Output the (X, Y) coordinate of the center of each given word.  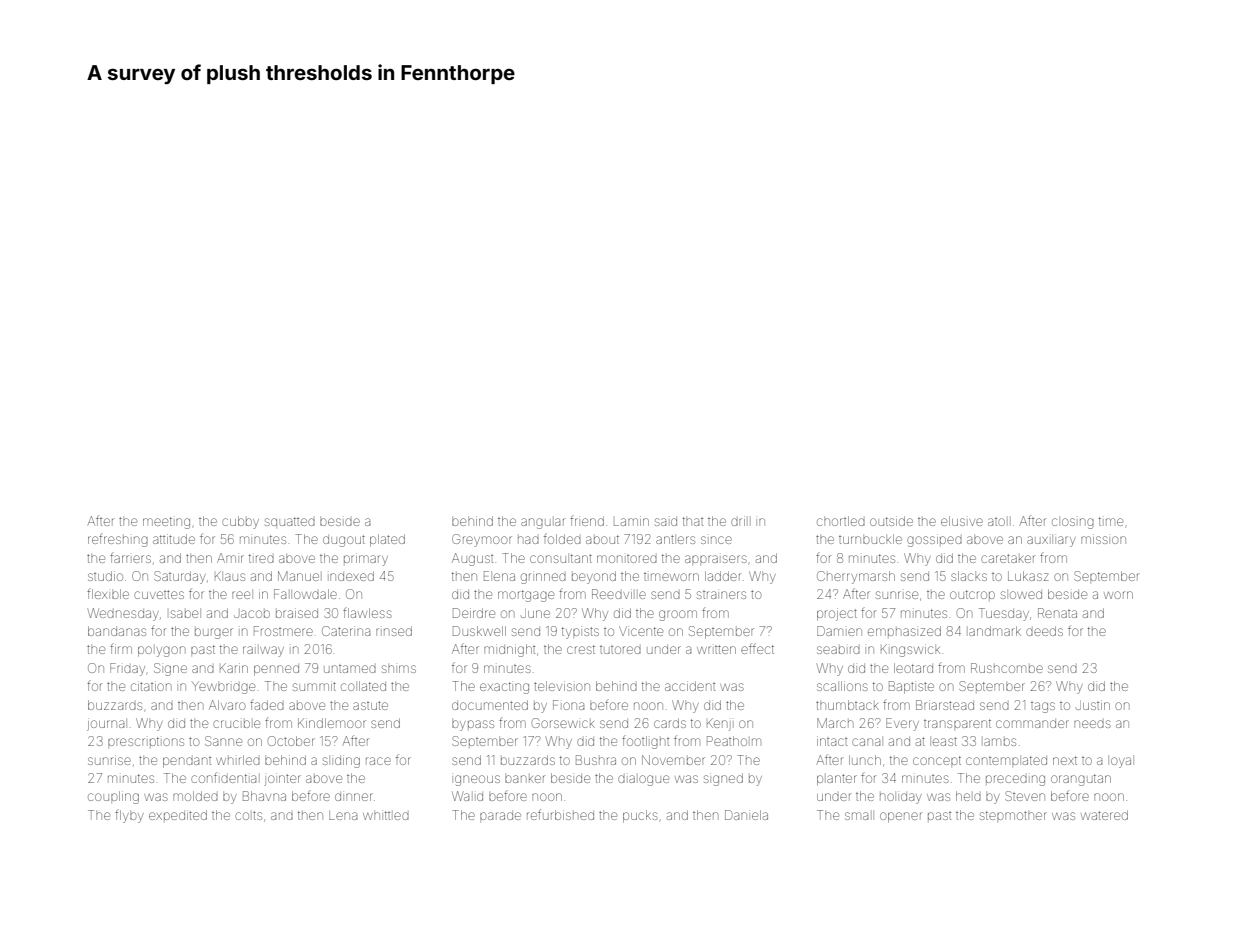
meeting (166, 523)
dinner (354, 797)
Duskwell (479, 631)
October (291, 741)
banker (525, 779)
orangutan (1081, 780)
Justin (1093, 705)
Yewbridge (223, 687)
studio (105, 576)
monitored (627, 559)
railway (263, 651)
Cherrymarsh (856, 577)
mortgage (526, 596)
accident (690, 686)
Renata (1057, 613)
